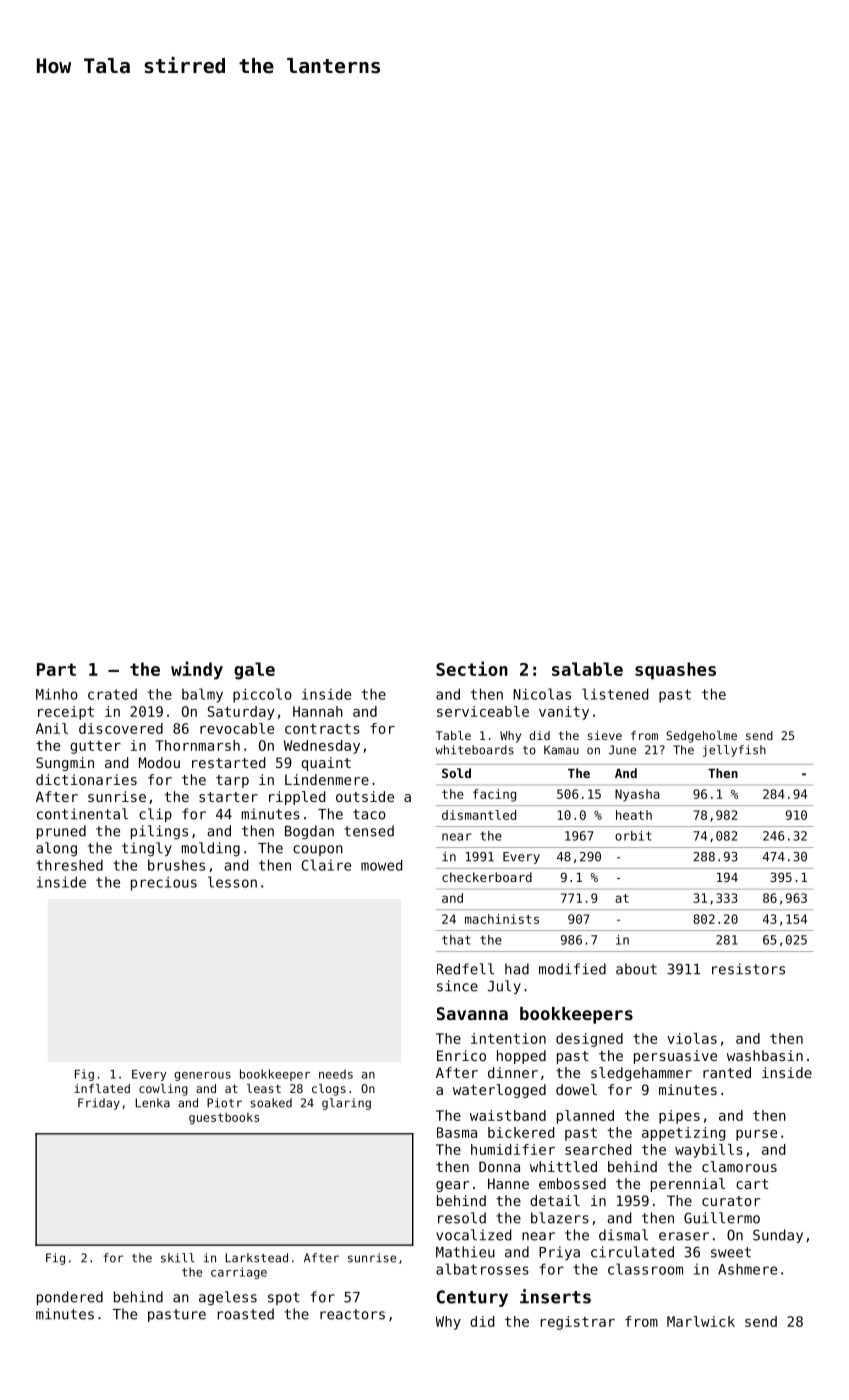  Describe the element at coordinates (675, 671) in the screenshot. I see `squashes` at that location.
